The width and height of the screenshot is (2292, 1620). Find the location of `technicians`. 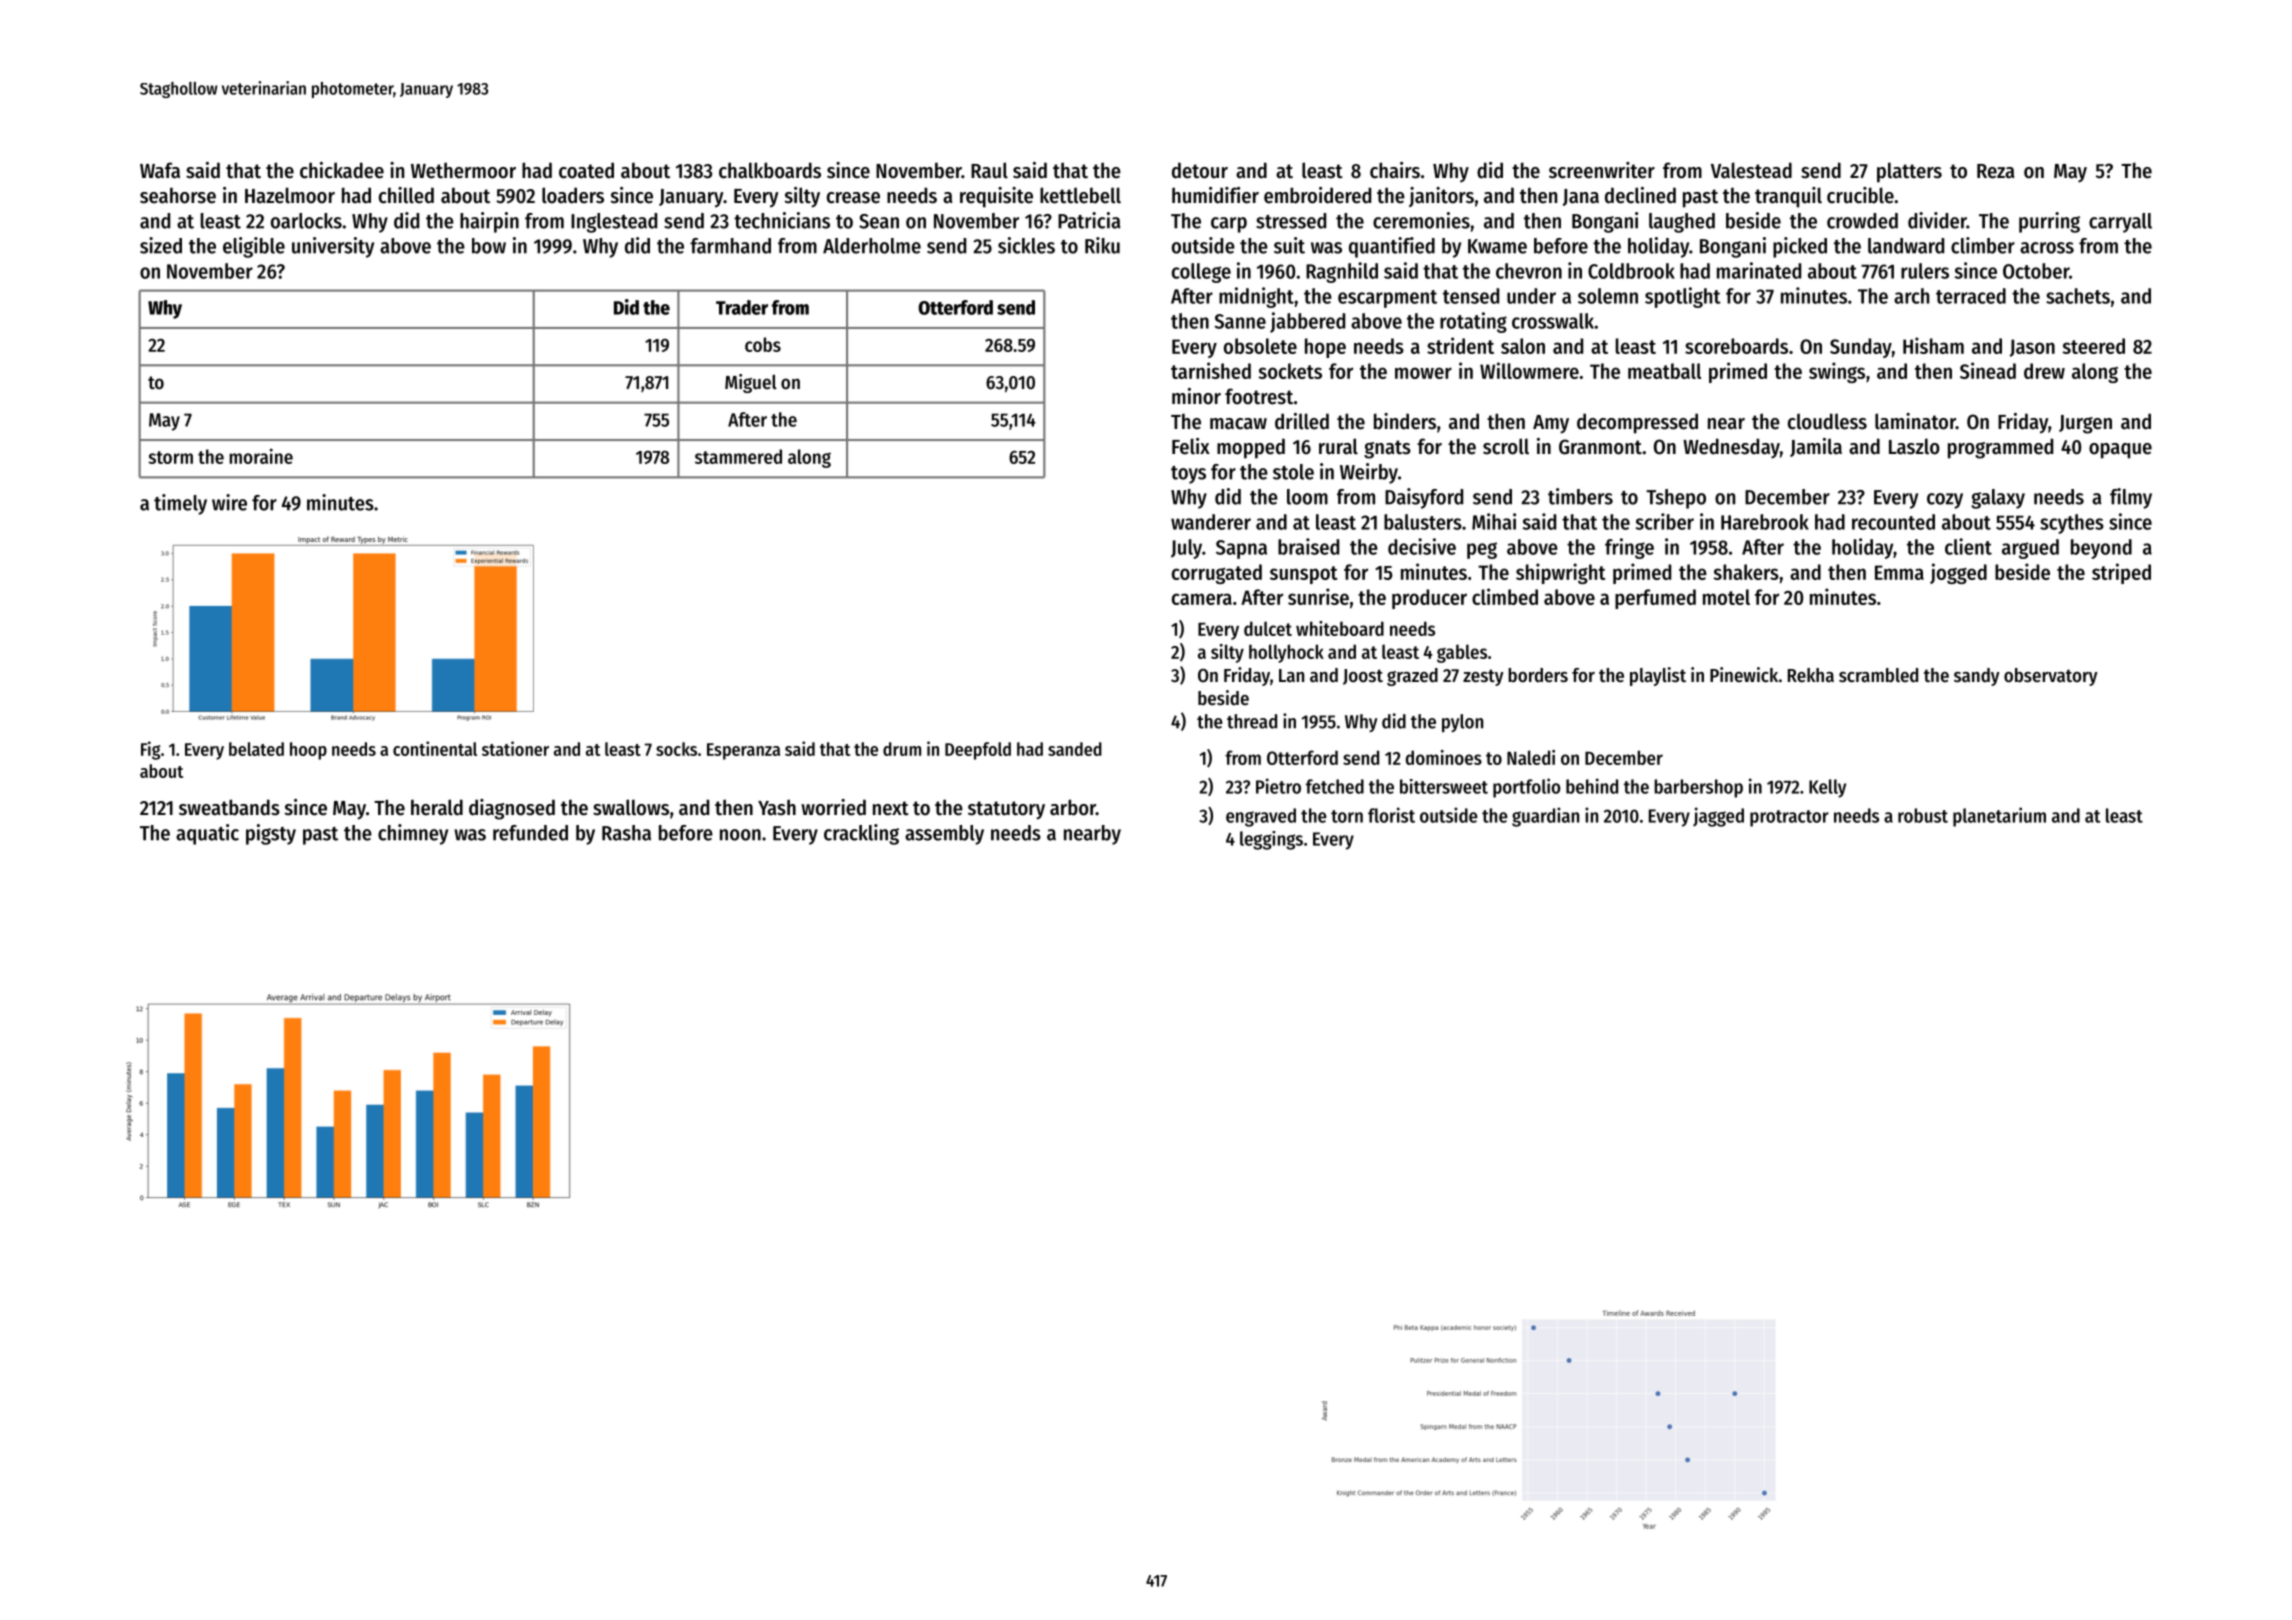

technicians is located at coordinates (782, 220).
